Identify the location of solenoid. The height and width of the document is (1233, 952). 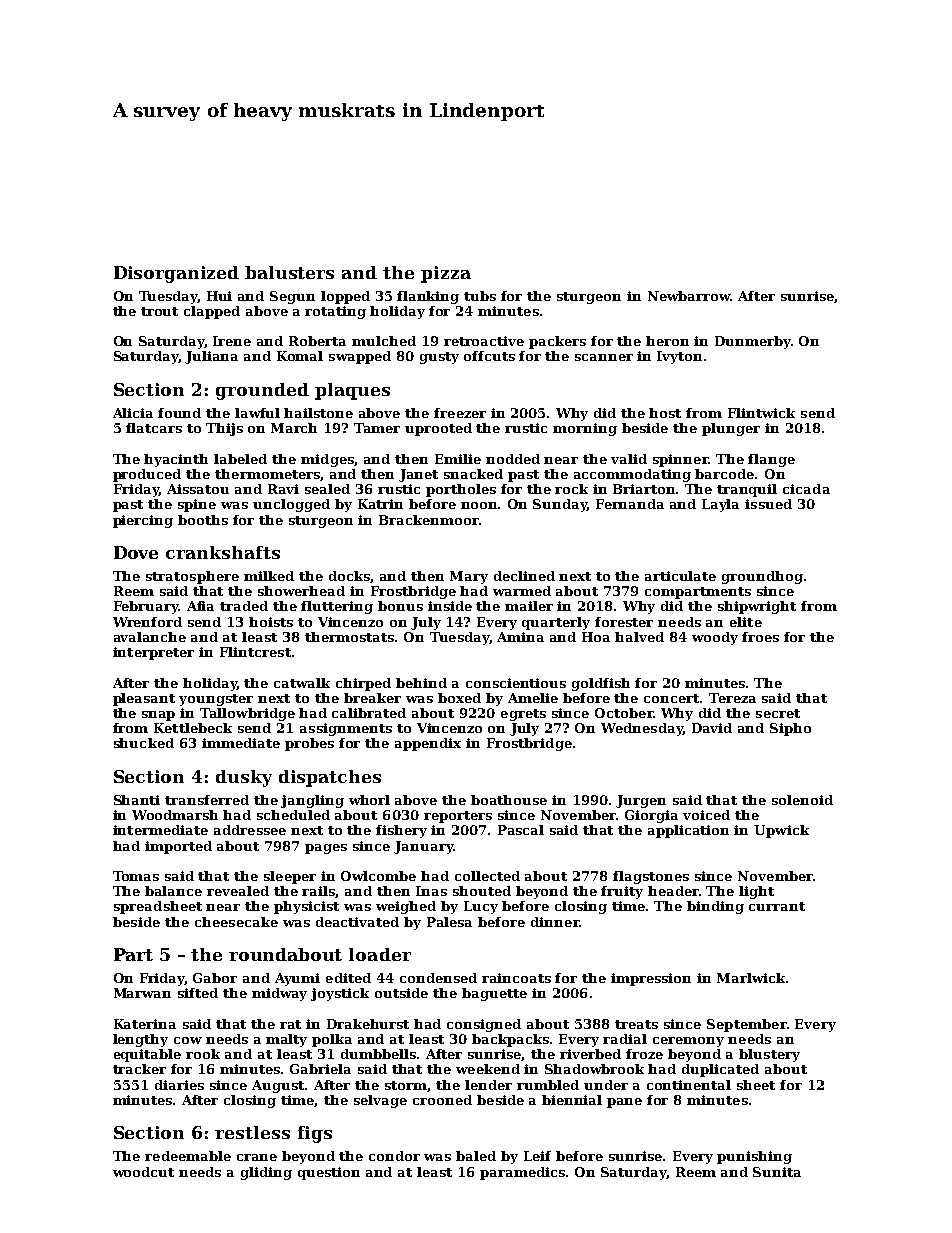
(802, 800).
